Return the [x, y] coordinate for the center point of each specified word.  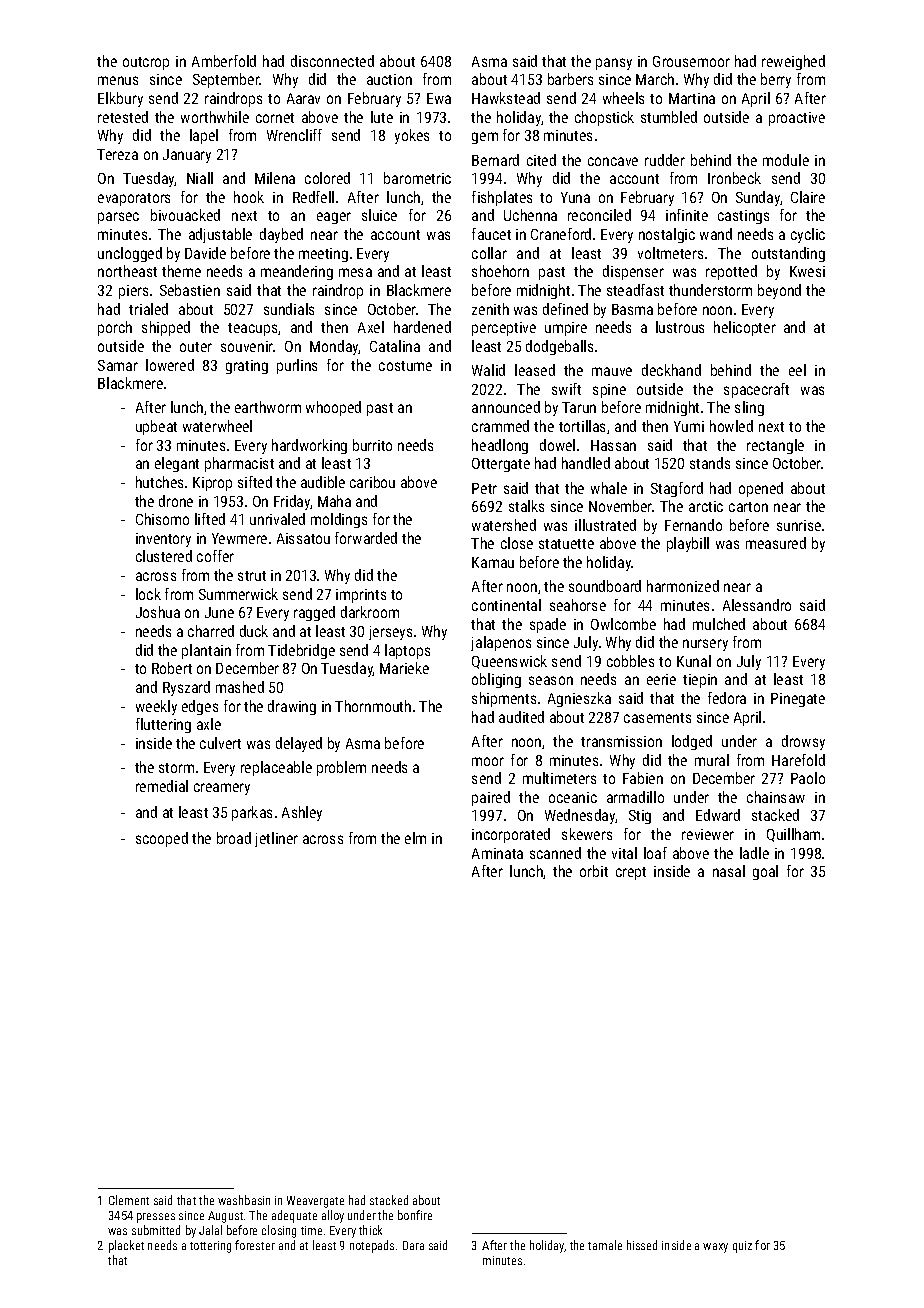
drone [176, 501]
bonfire [415, 1215]
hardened [422, 327]
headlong [500, 446]
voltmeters [670, 253]
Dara [413, 1245]
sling [749, 408]
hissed [642, 1245]
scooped [162, 839]
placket [126, 1246]
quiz [742, 1247]
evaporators [134, 199]
